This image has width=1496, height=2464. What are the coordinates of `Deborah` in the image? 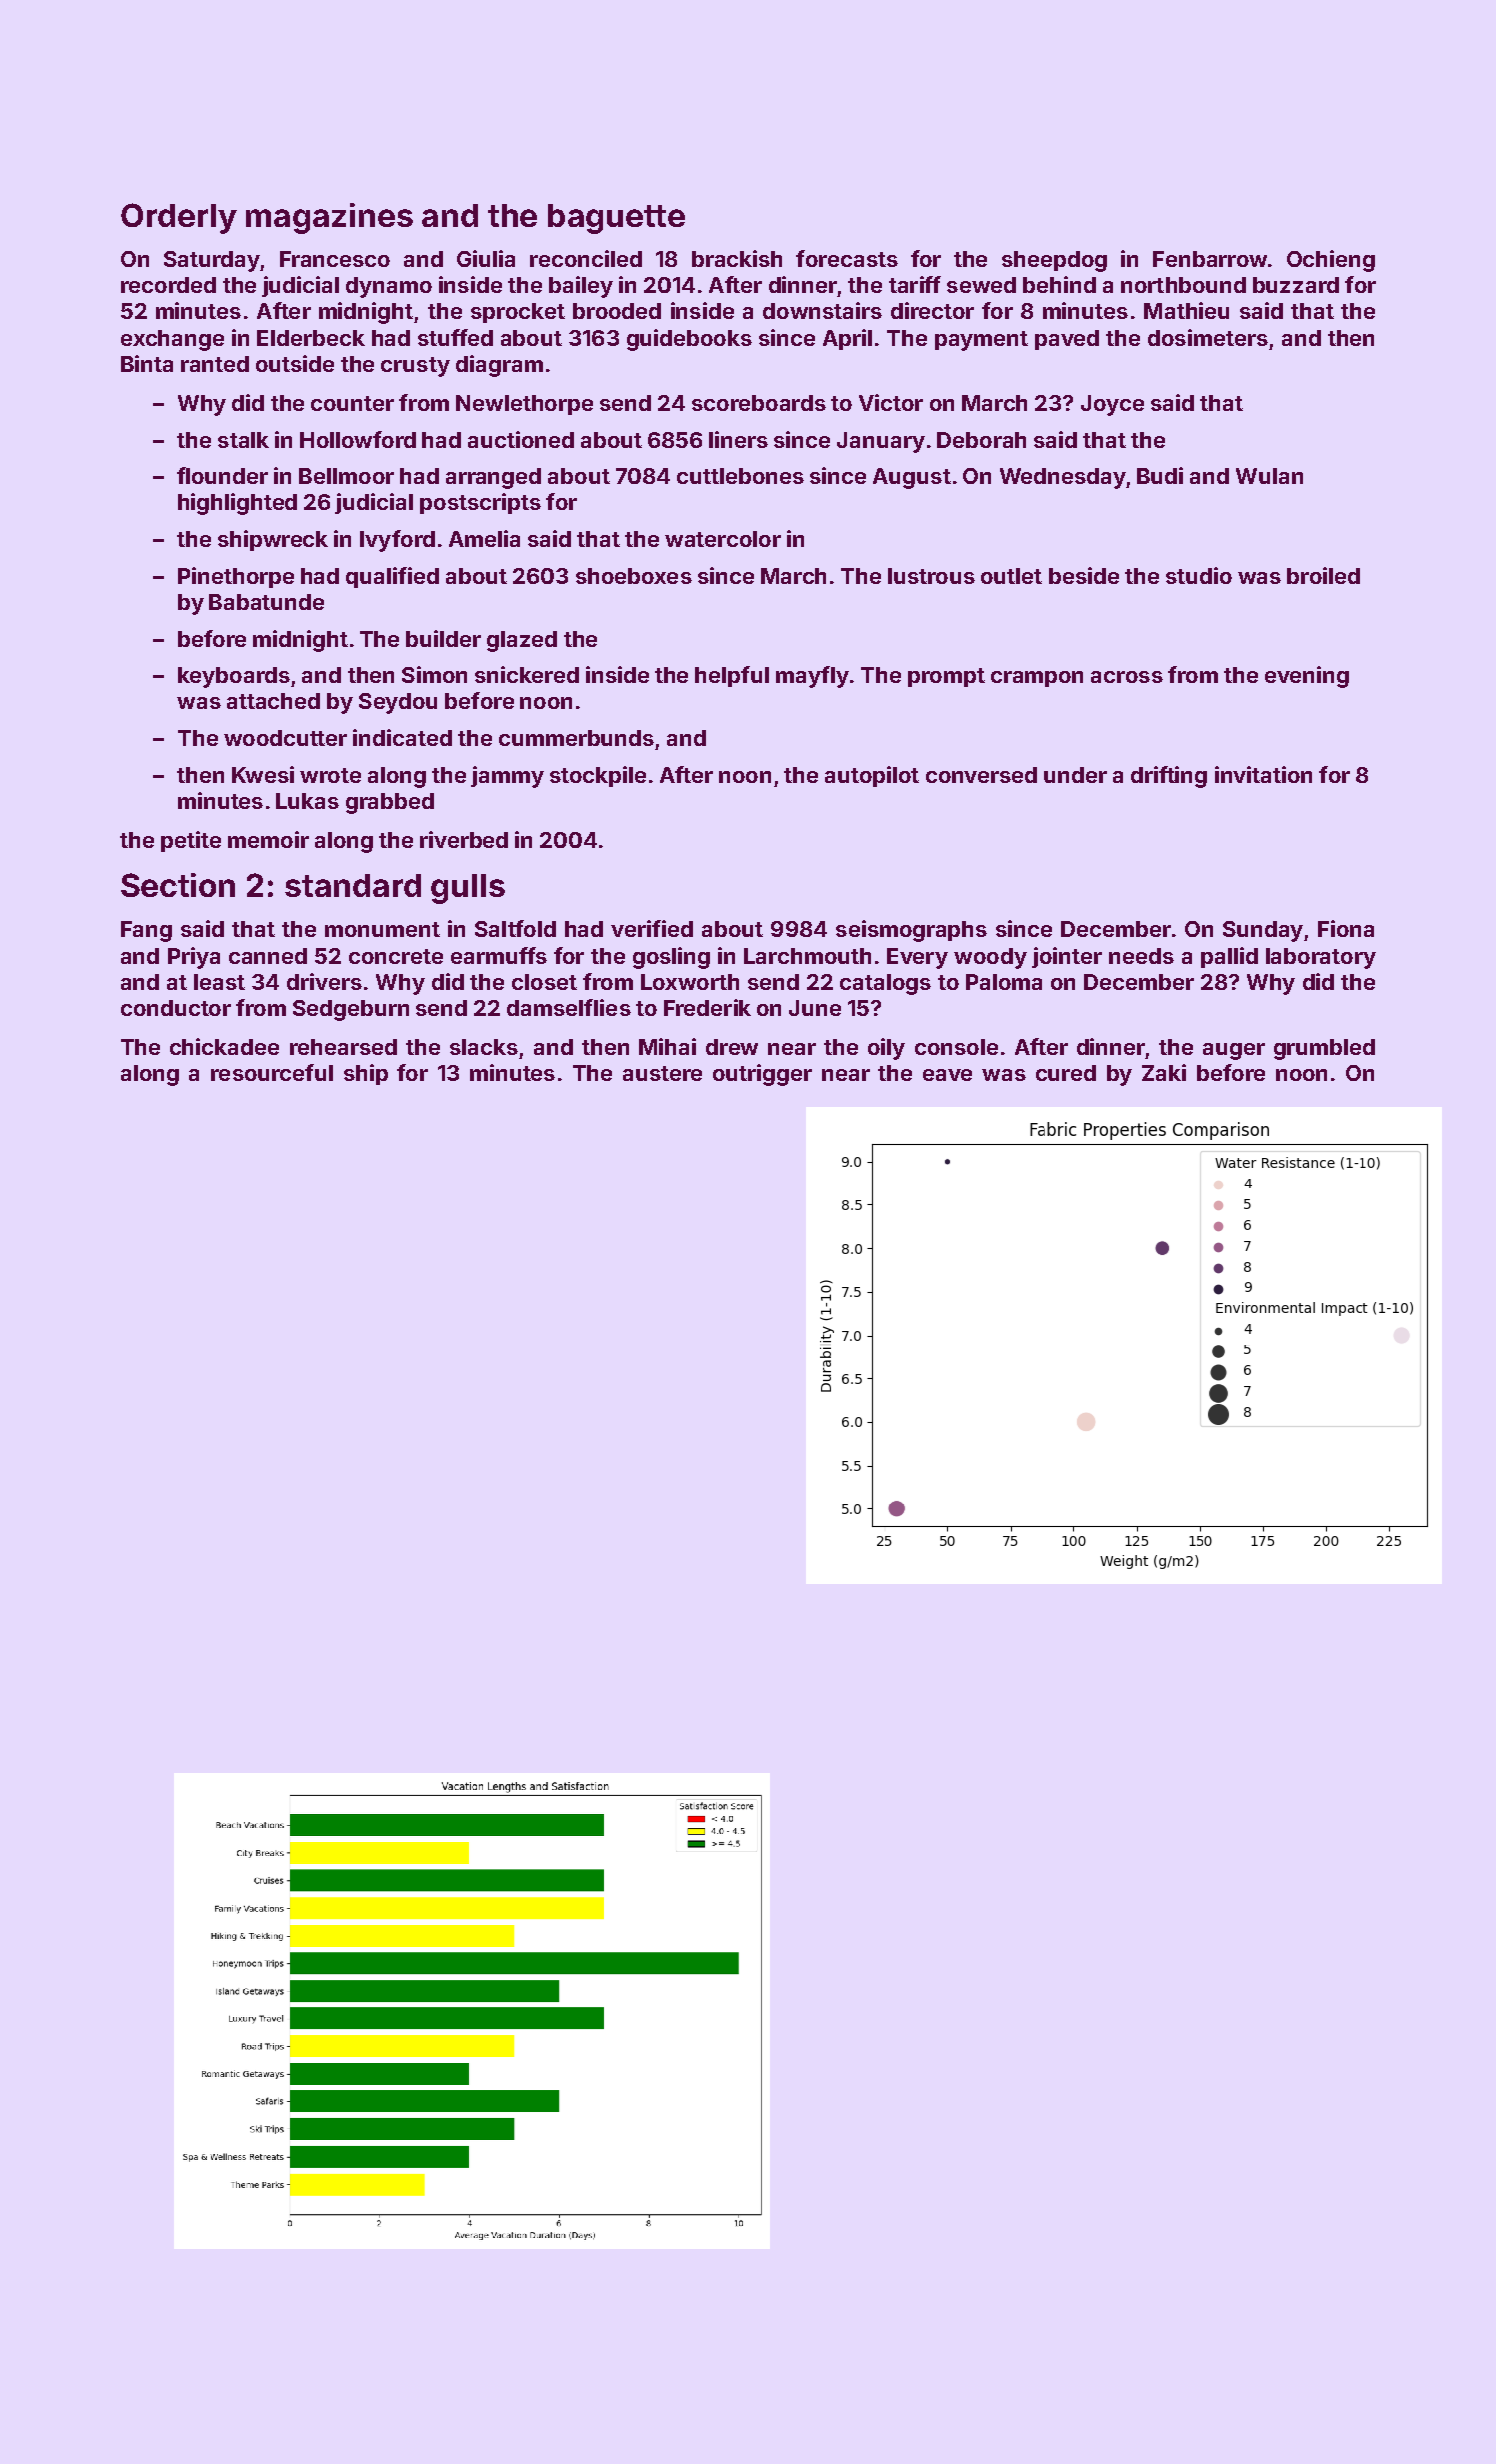 It's located at (981, 440).
